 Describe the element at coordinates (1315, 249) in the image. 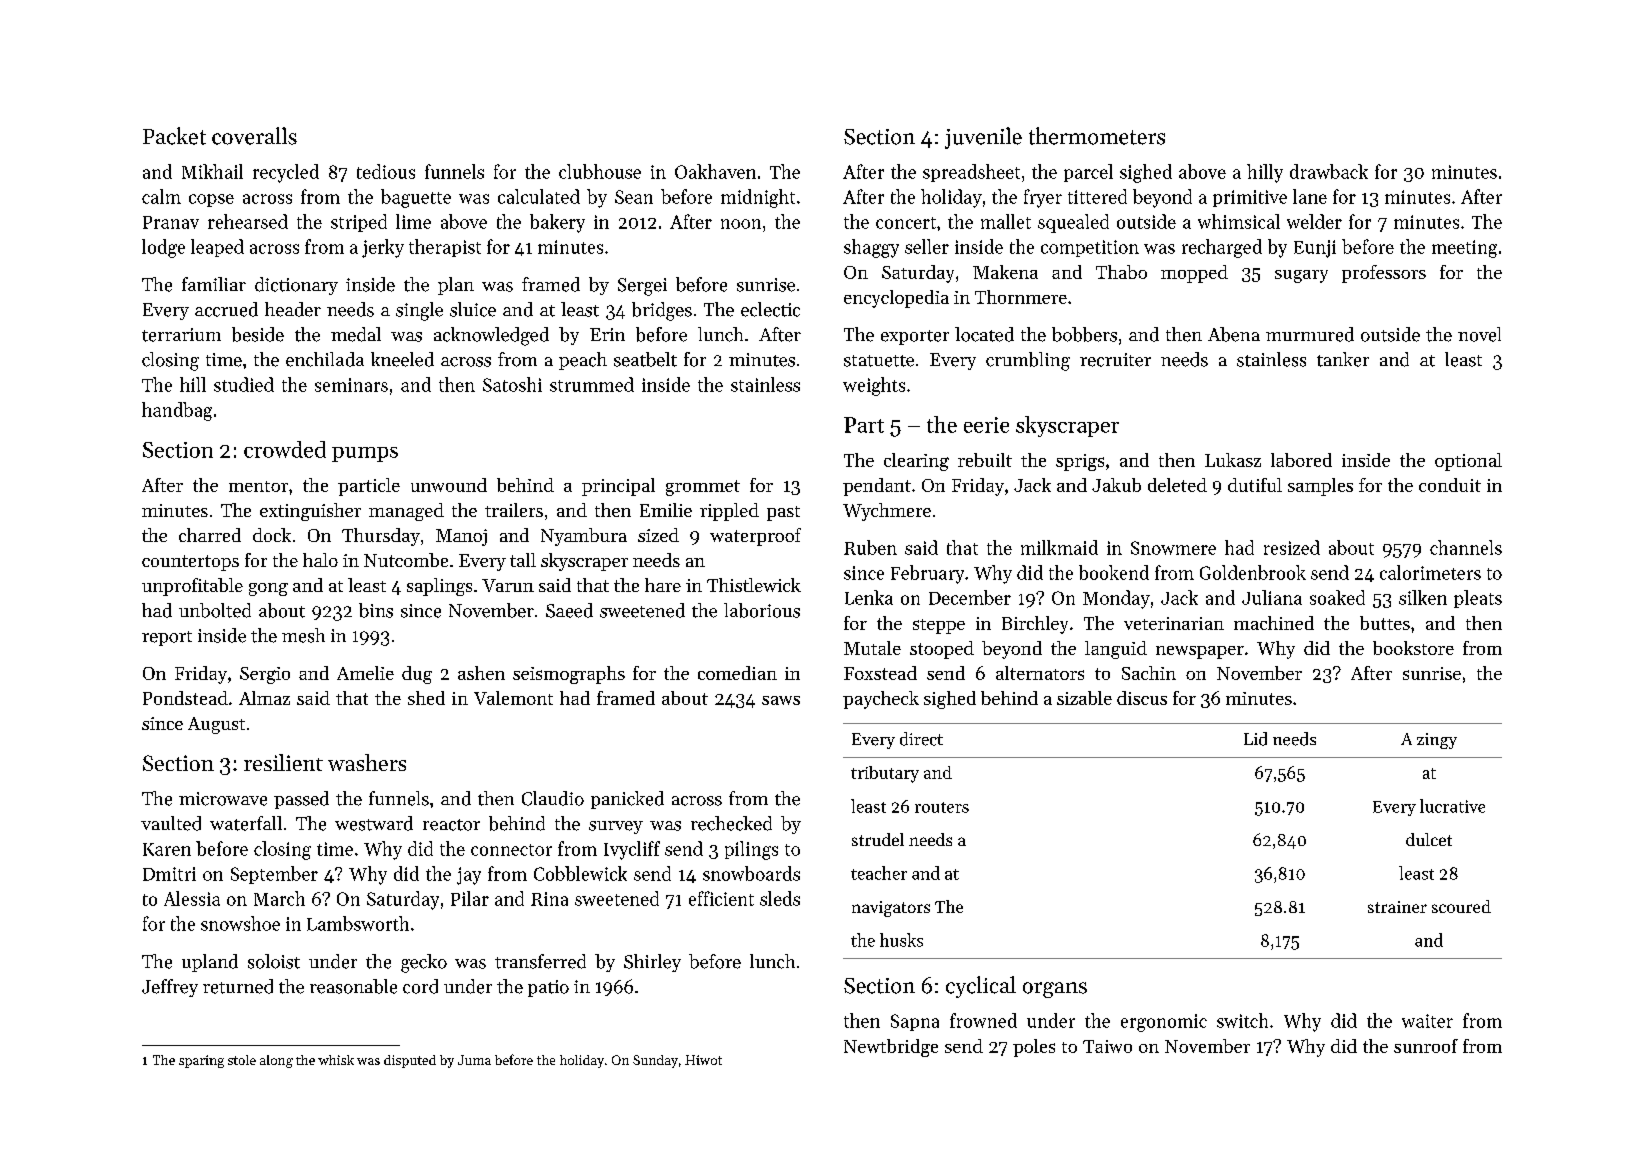

I see `Eunji` at that location.
